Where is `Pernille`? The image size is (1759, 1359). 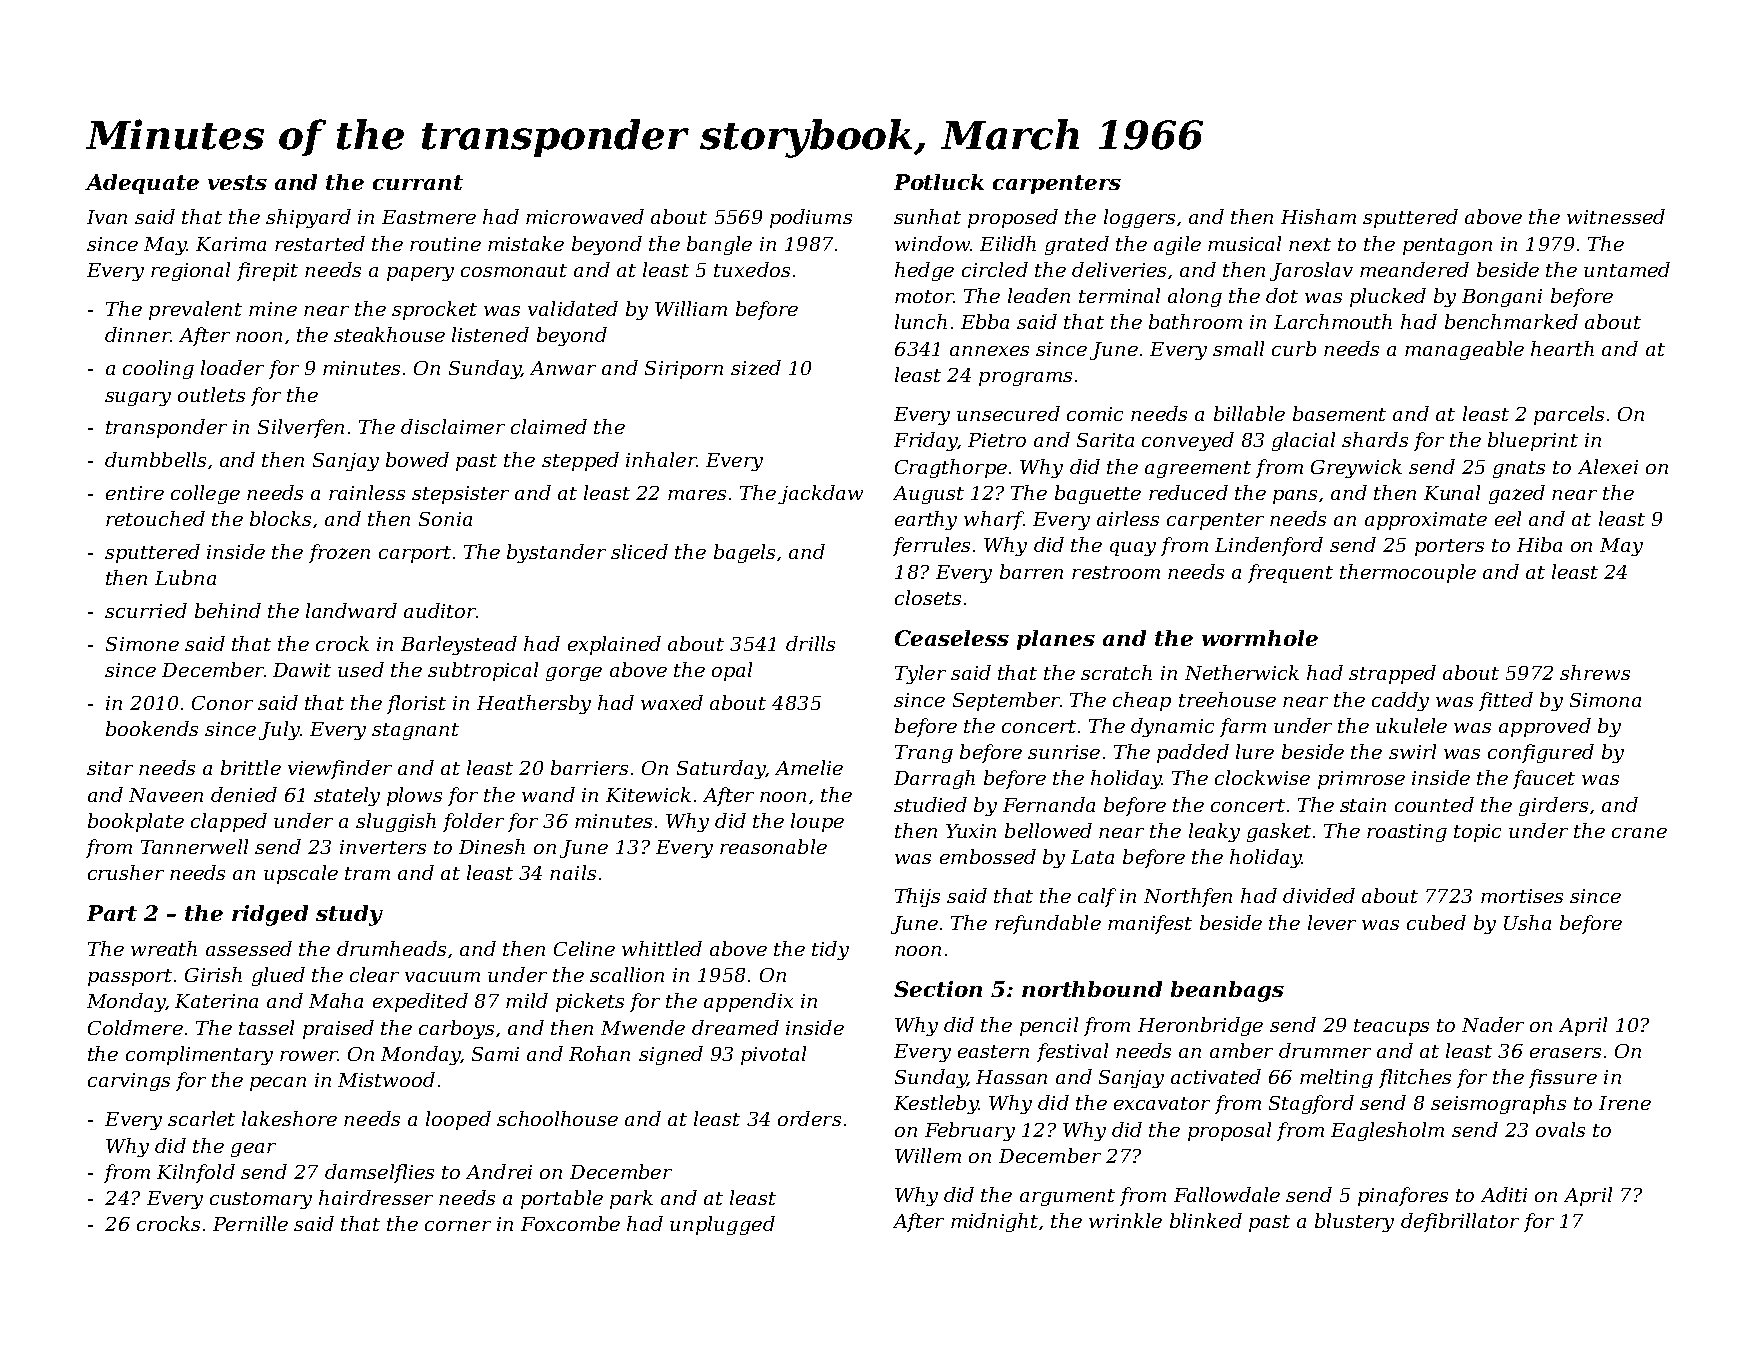 Pernille is located at coordinates (250, 1223).
